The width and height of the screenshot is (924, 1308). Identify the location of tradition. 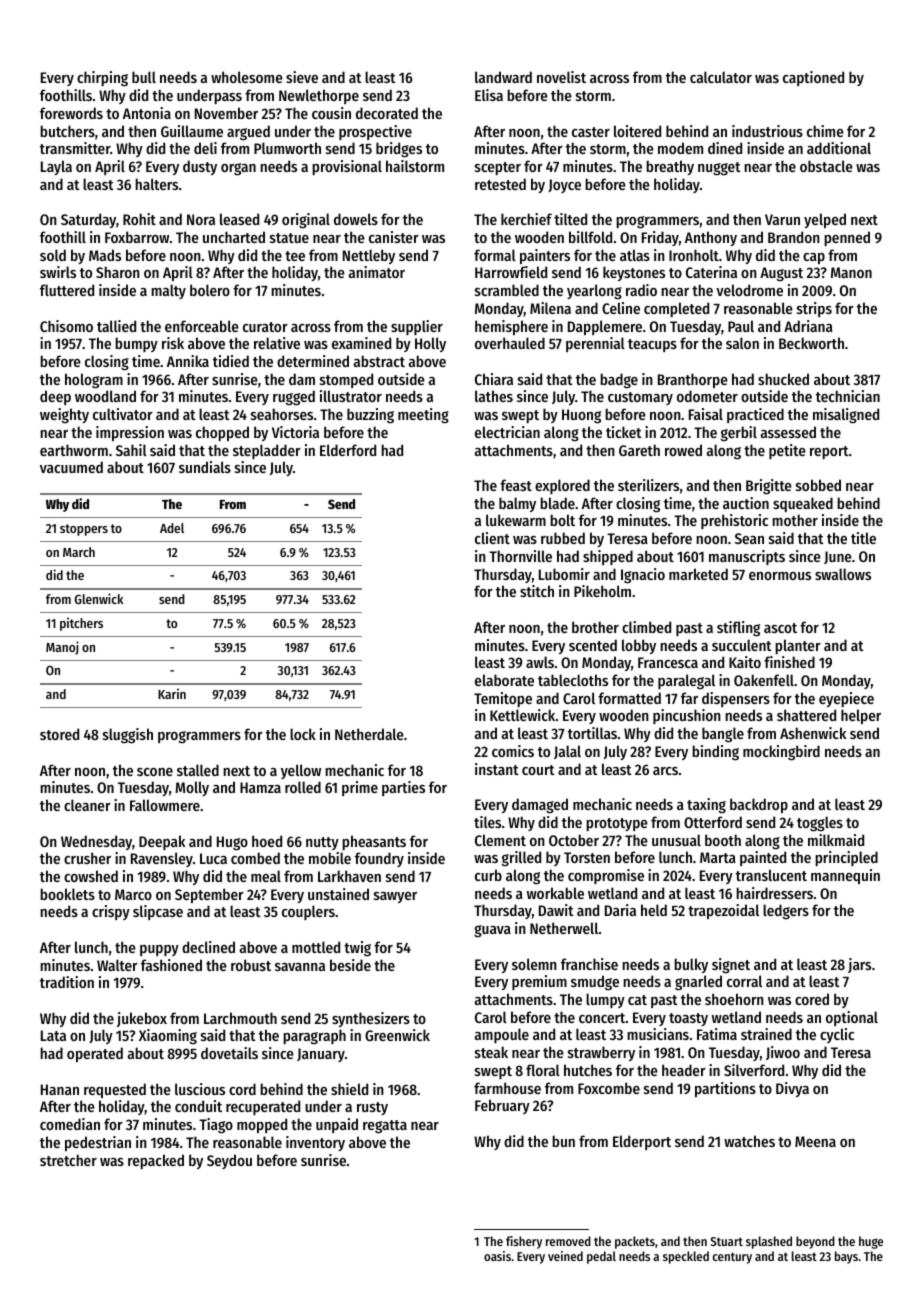
(67, 982).
